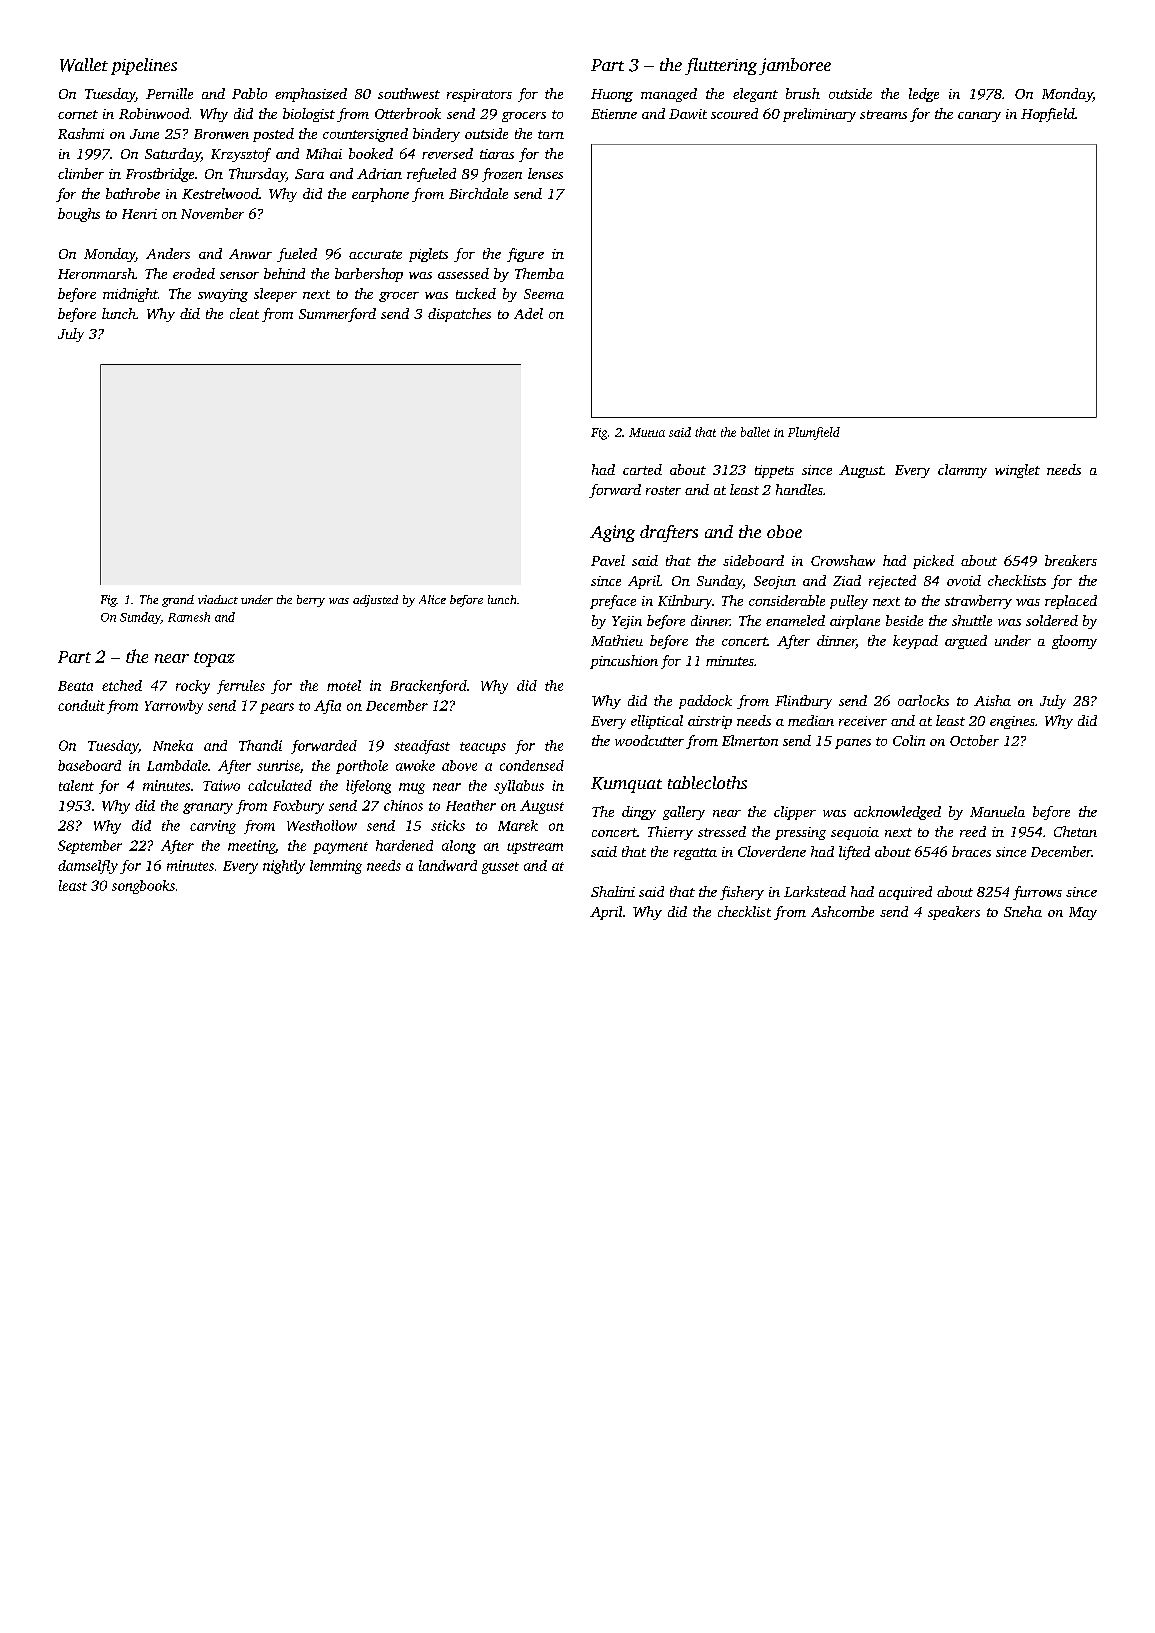 The height and width of the image is (1633, 1155). I want to click on Crowshaw, so click(843, 560).
